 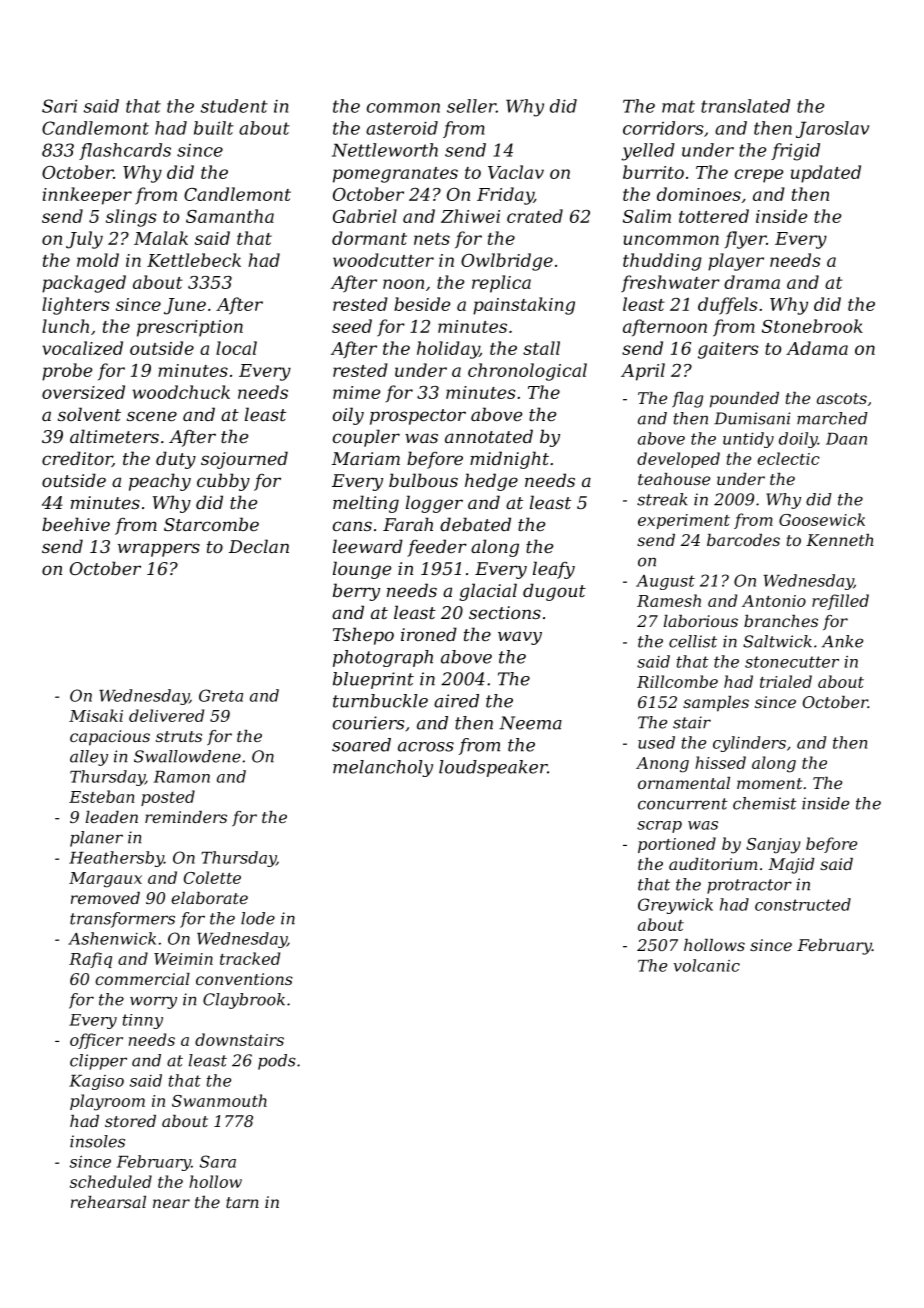 What do you see at coordinates (535, 216) in the image?
I see `crated` at bounding box center [535, 216].
